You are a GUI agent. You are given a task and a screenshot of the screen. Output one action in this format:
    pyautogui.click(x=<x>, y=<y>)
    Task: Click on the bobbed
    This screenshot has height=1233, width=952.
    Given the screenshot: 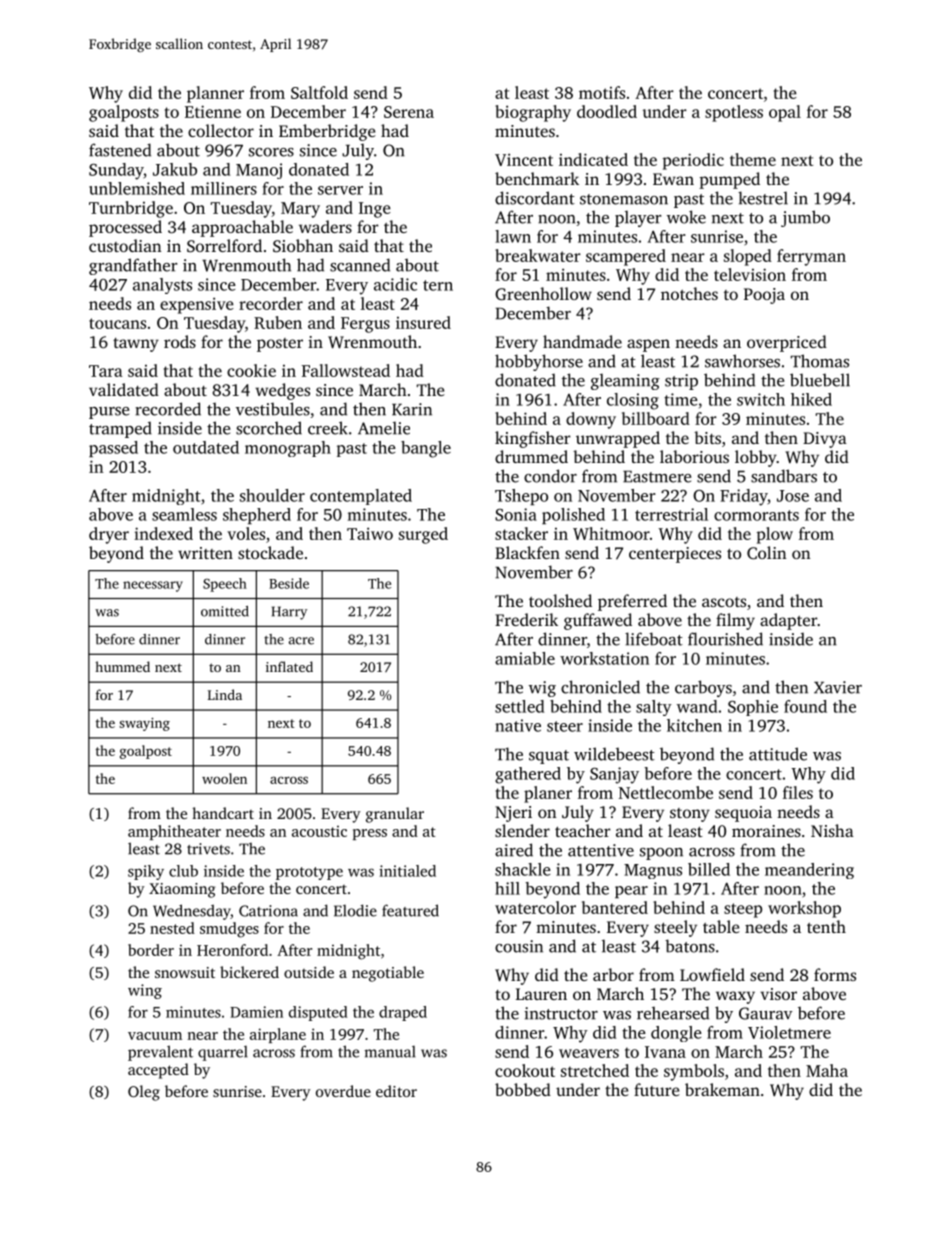 What is the action you would take?
    pyautogui.click(x=523, y=1089)
